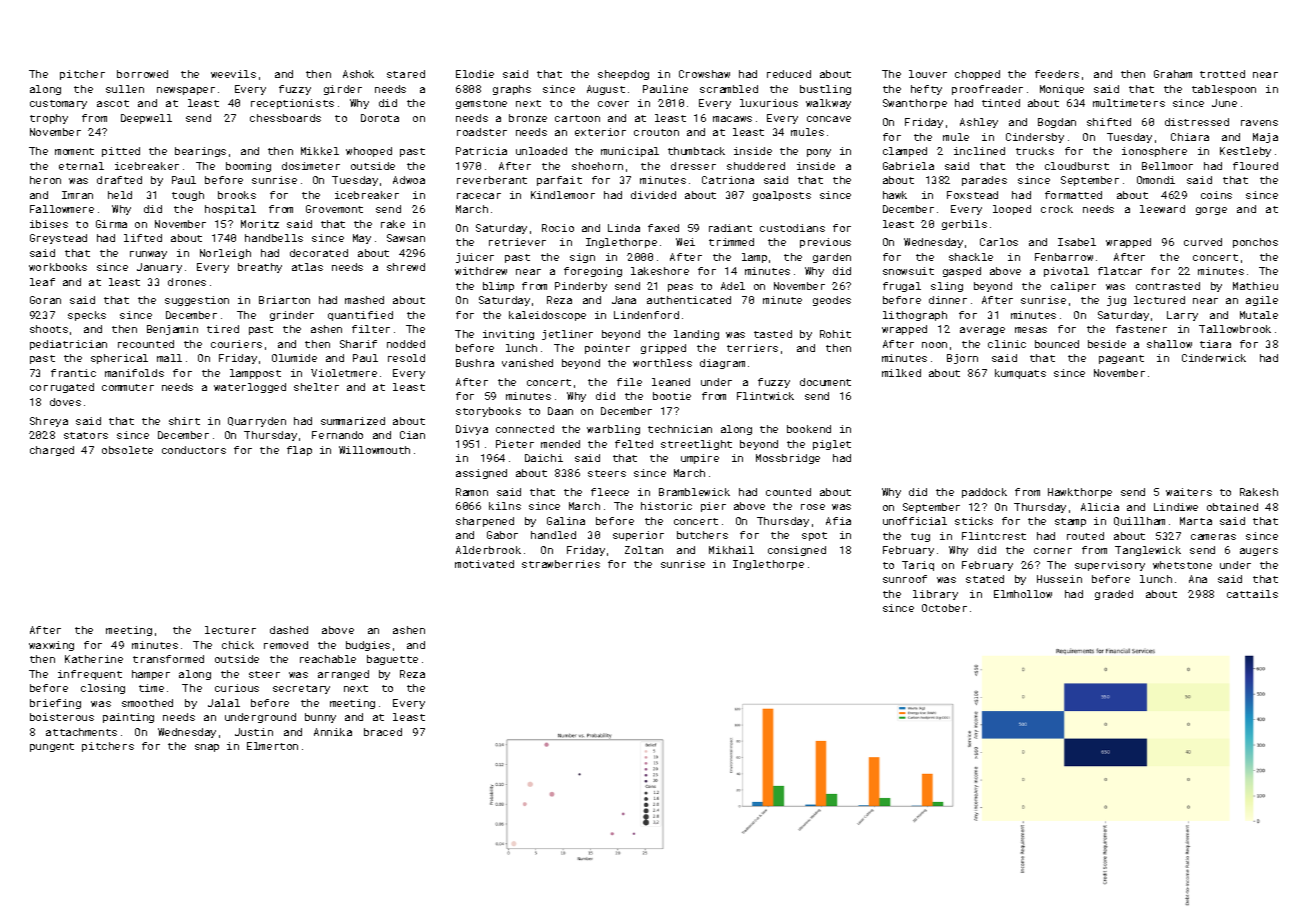  Describe the element at coordinates (383, 732) in the image. I see `braced` at that location.
